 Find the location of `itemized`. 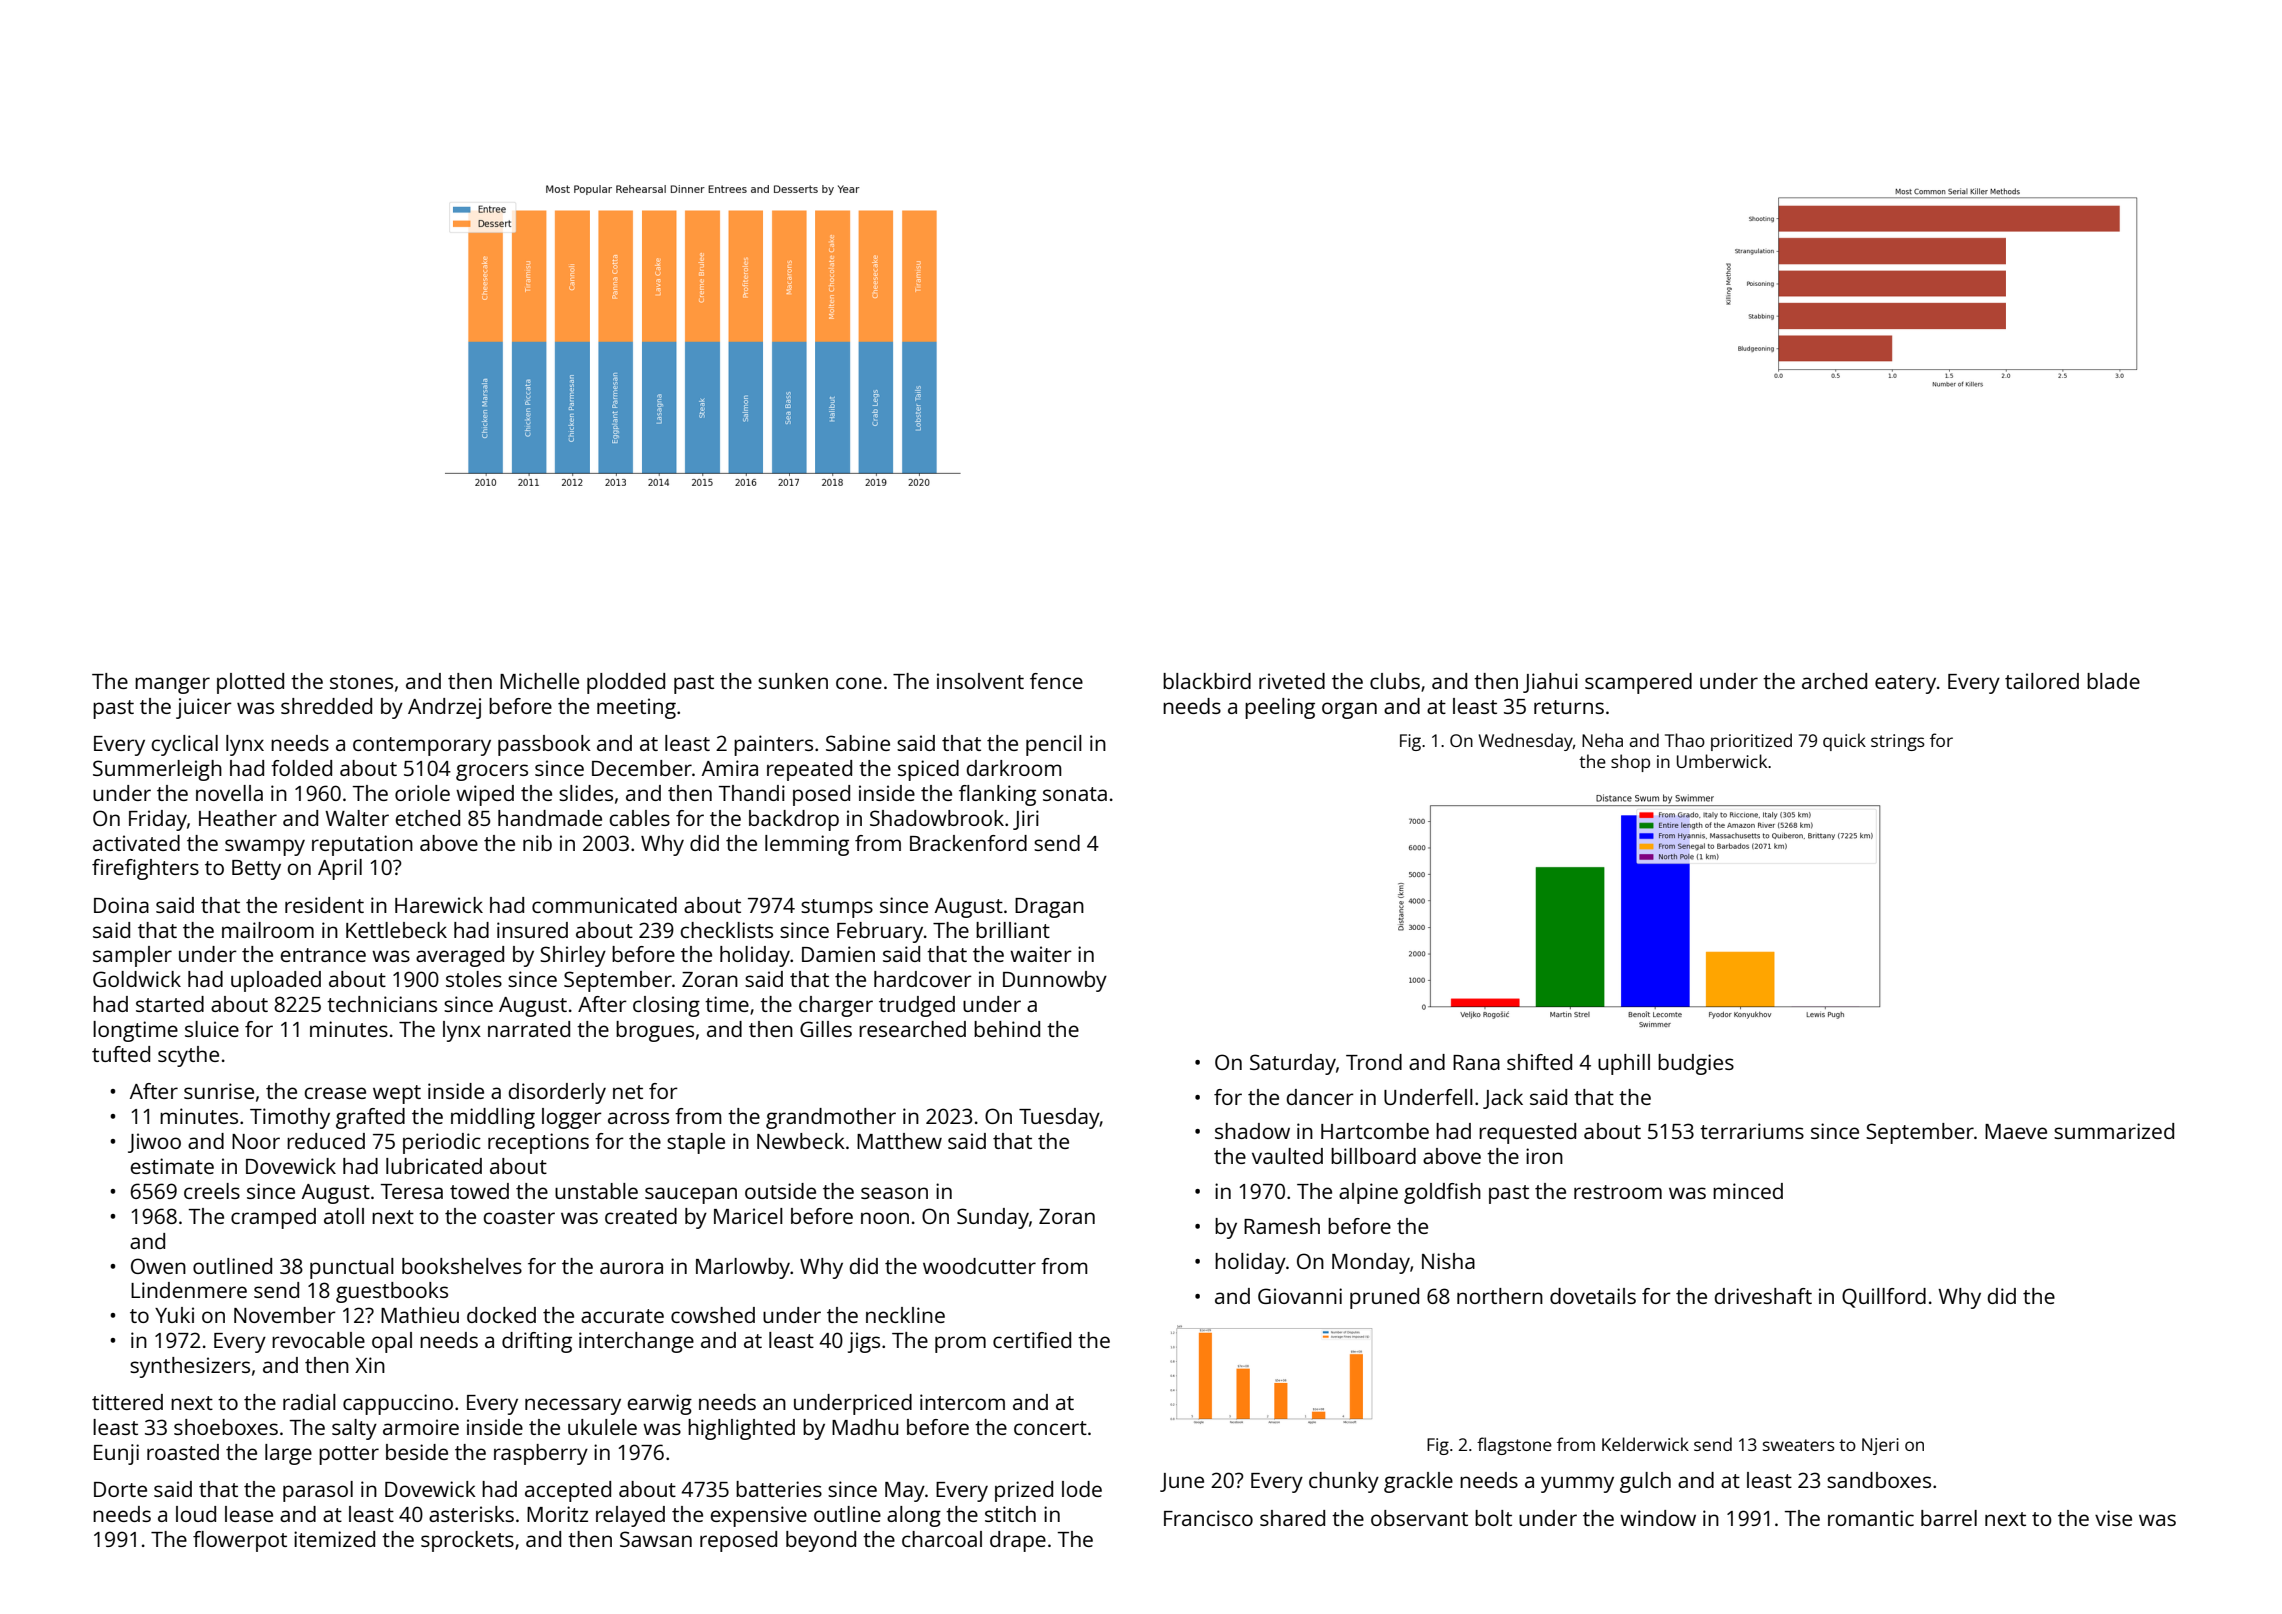

itemized is located at coordinates (334, 1539).
